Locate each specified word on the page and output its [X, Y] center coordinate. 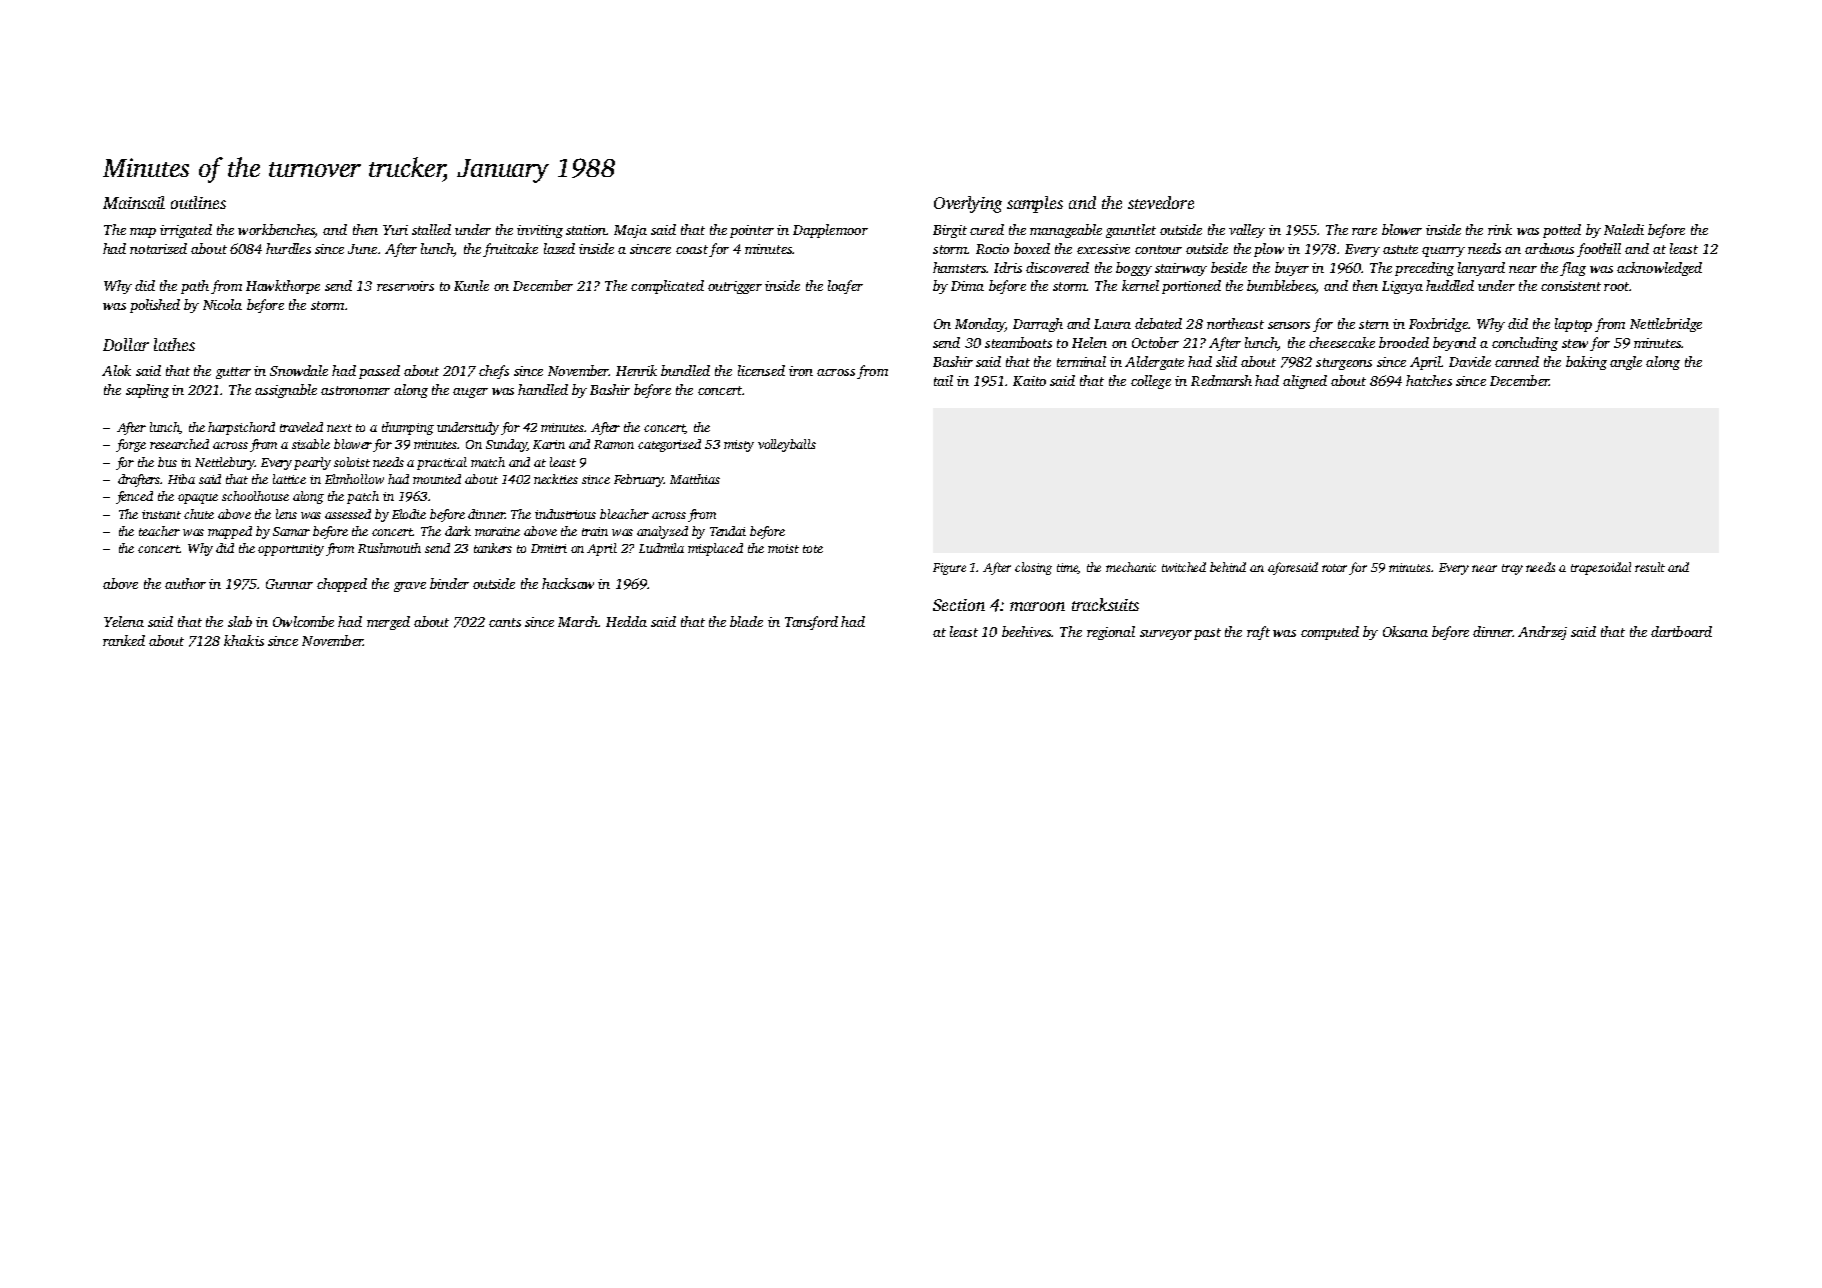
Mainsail [134, 202]
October [1155, 342]
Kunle [471, 285]
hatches [1429, 380]
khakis [244, 640]
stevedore [1161, 202]
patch [363, 497]
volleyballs [787, 445]
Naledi [1624, 229]
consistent [1571, 286]
